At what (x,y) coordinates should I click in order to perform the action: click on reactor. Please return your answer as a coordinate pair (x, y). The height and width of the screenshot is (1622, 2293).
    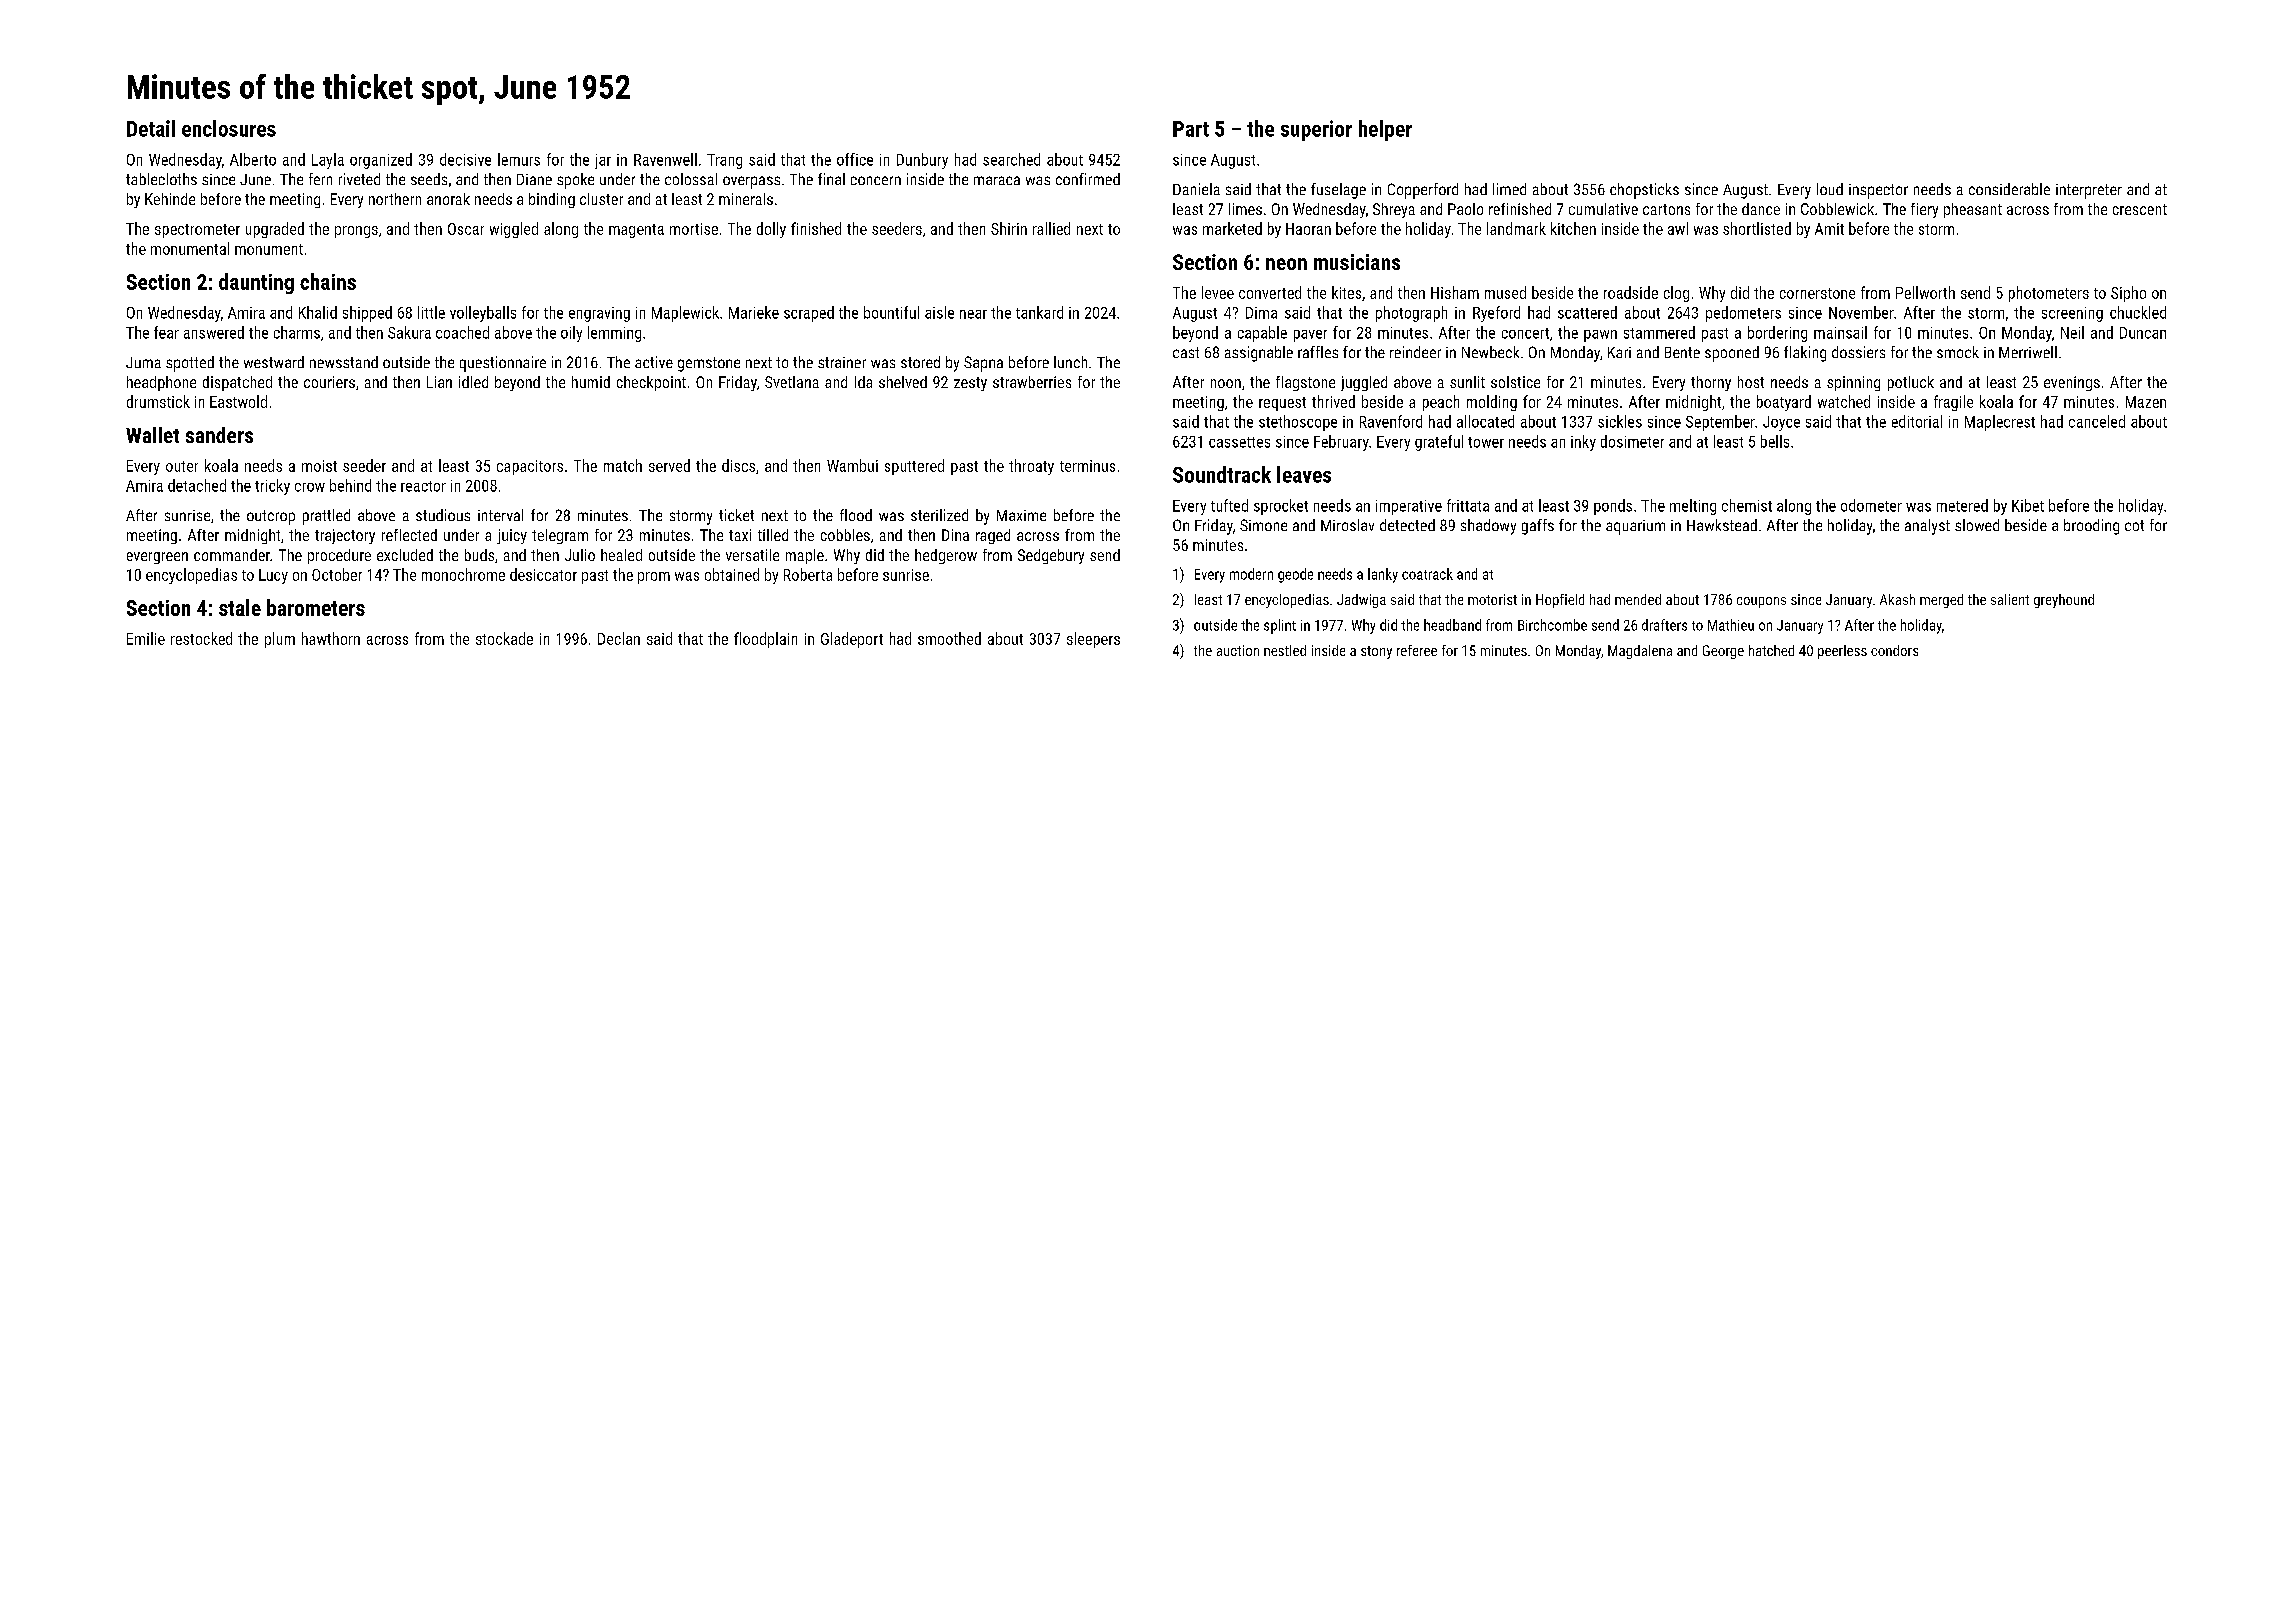
    Looking at the image, I should click on (423, 486).
